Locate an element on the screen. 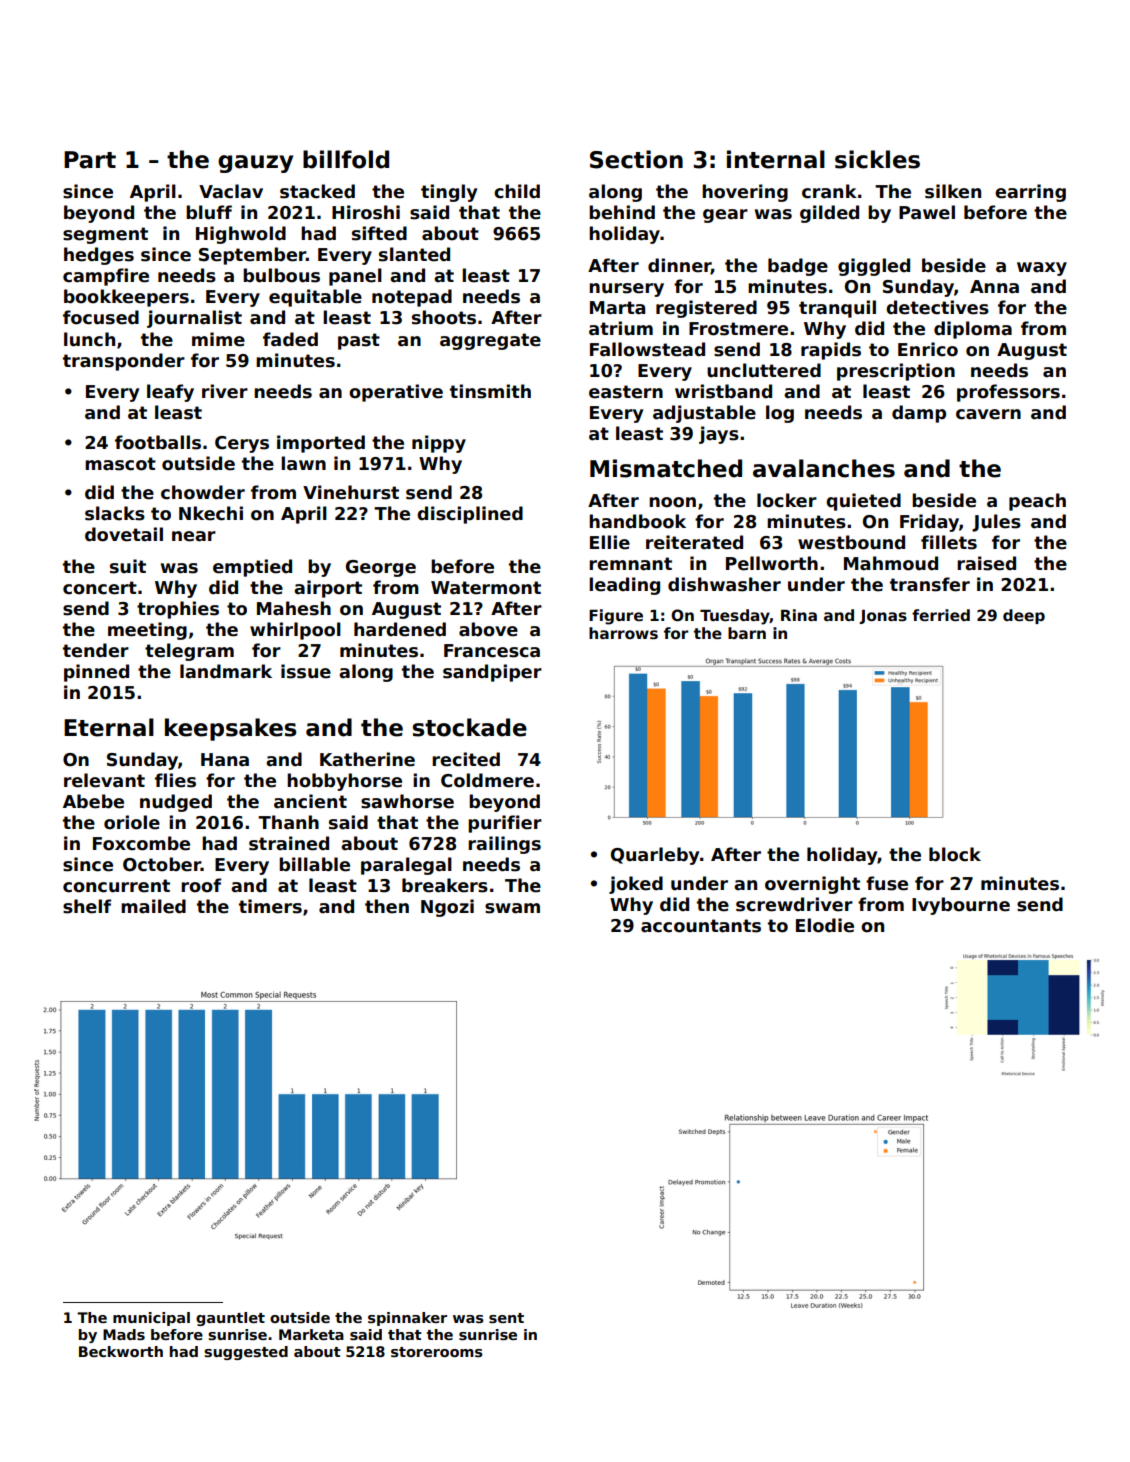  gauntlet is located at coordinates (230, 1319).
